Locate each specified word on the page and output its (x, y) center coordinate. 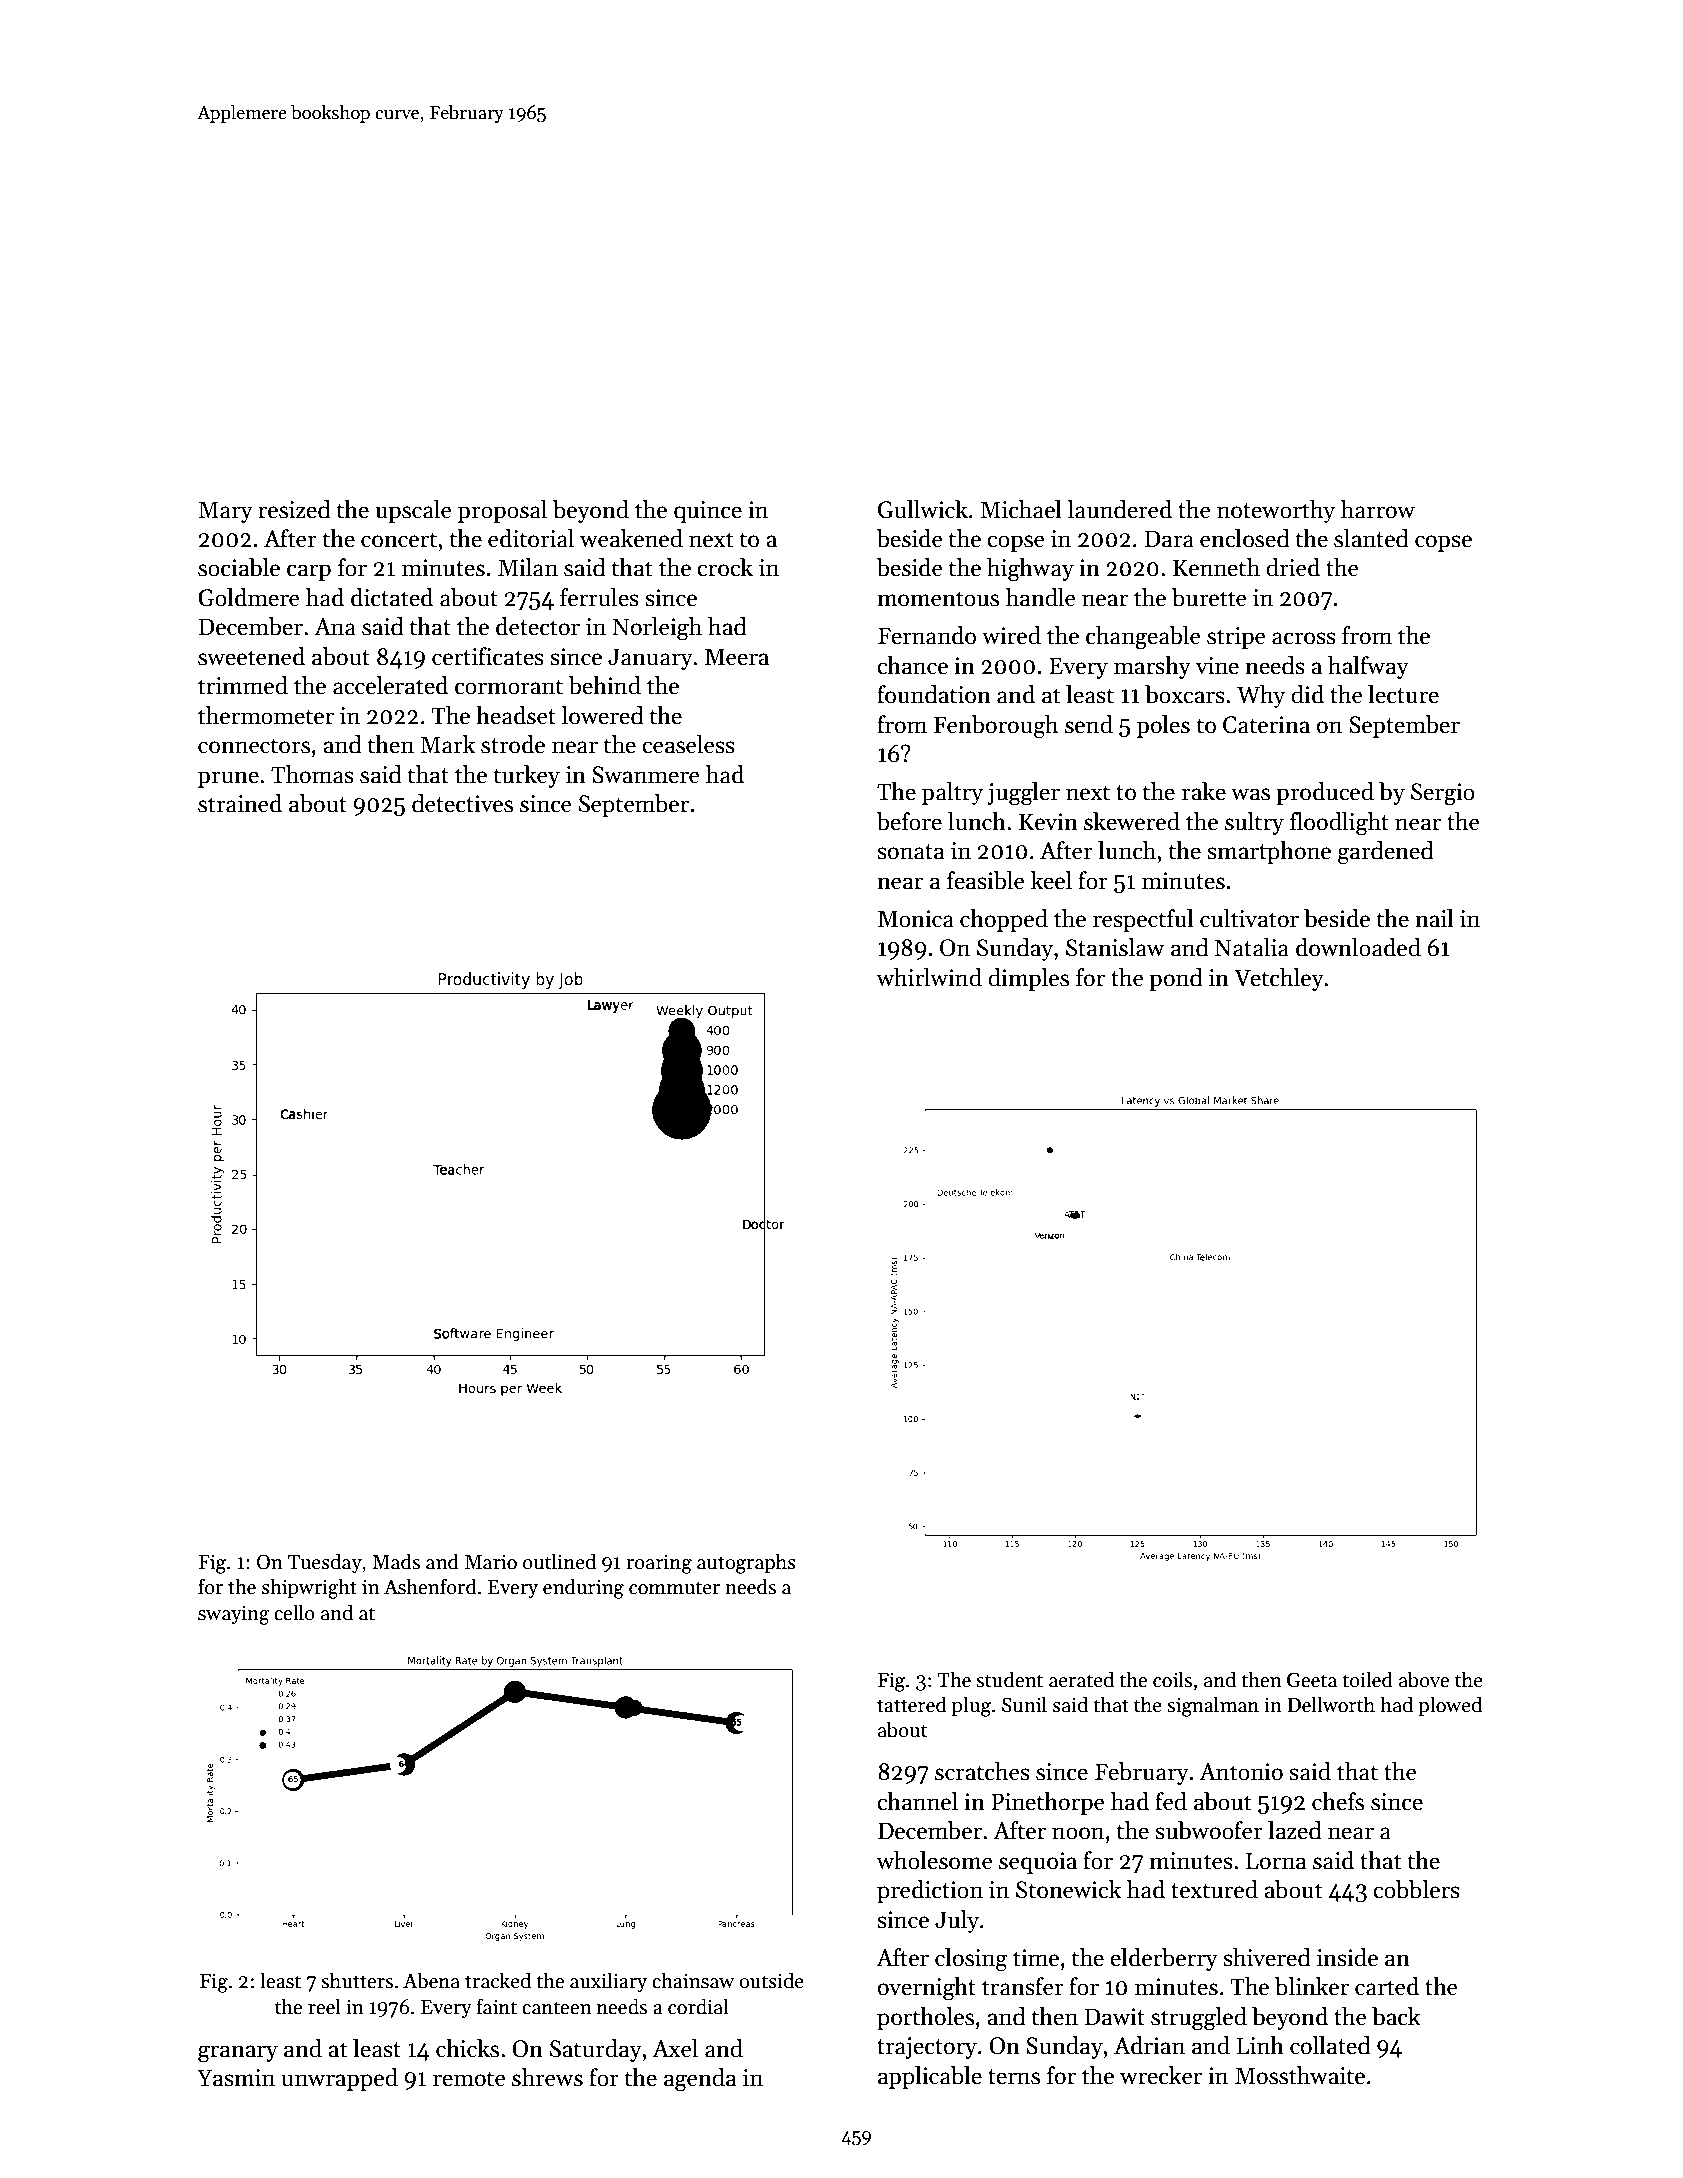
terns (1014, 2077)
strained (240, 803)
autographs (746, 1563)
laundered (1119, 509)
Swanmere (646, 775)
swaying (234, 1615)
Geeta (1312, 1680)
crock (725, 567)
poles (1163, 726)
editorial (531, 538)
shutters (357, 1980)
